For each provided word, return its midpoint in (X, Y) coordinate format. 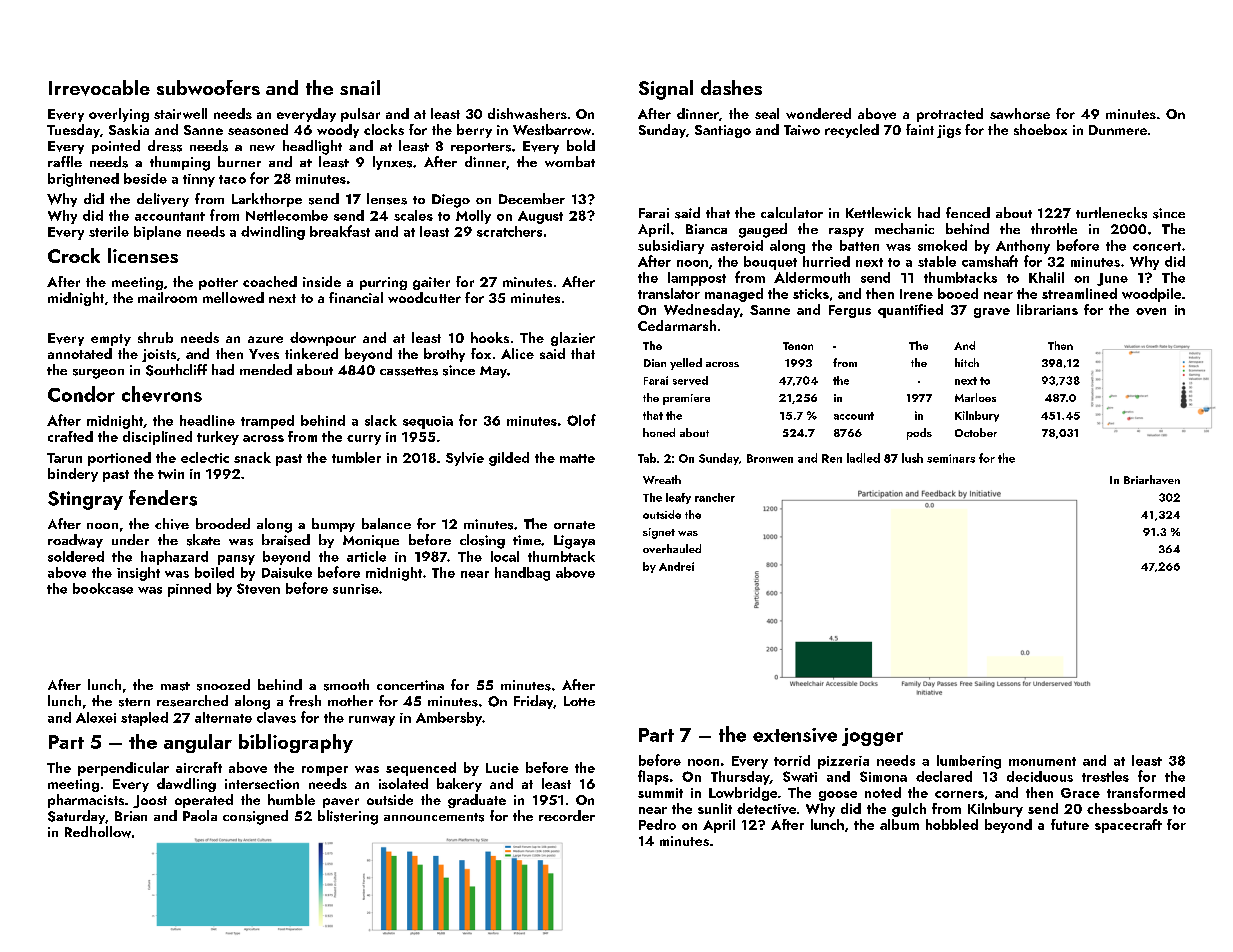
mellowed (233, 297)
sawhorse (1020, 113)
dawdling (186, 785)
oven (1151, 311)
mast (175, 686)
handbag (522, 574)
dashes (731, 87)
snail (360, 87)
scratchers (509, 231)
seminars (951, 458)
